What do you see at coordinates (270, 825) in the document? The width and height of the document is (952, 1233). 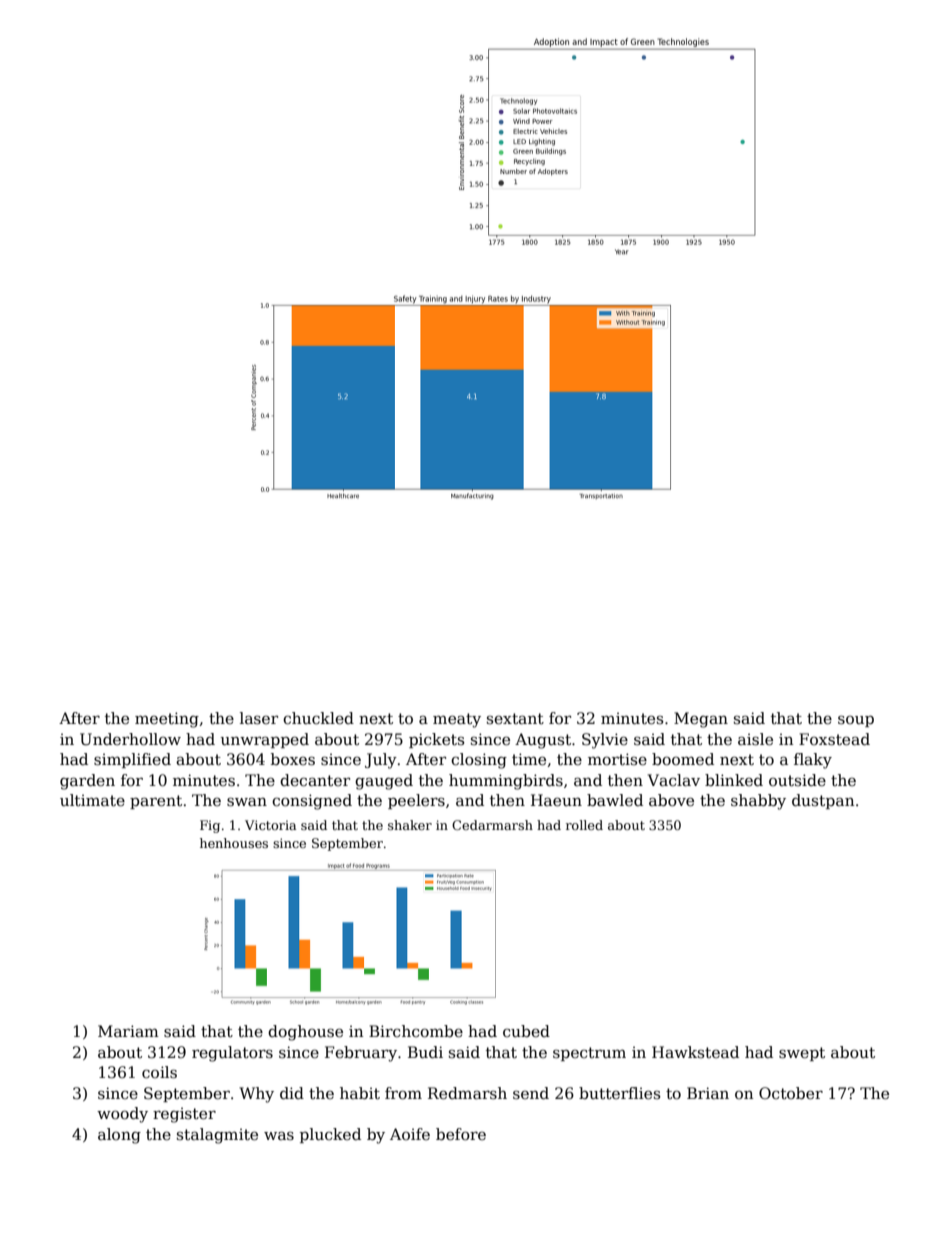 I see `Victoria` at bounding box center [270, 825].
